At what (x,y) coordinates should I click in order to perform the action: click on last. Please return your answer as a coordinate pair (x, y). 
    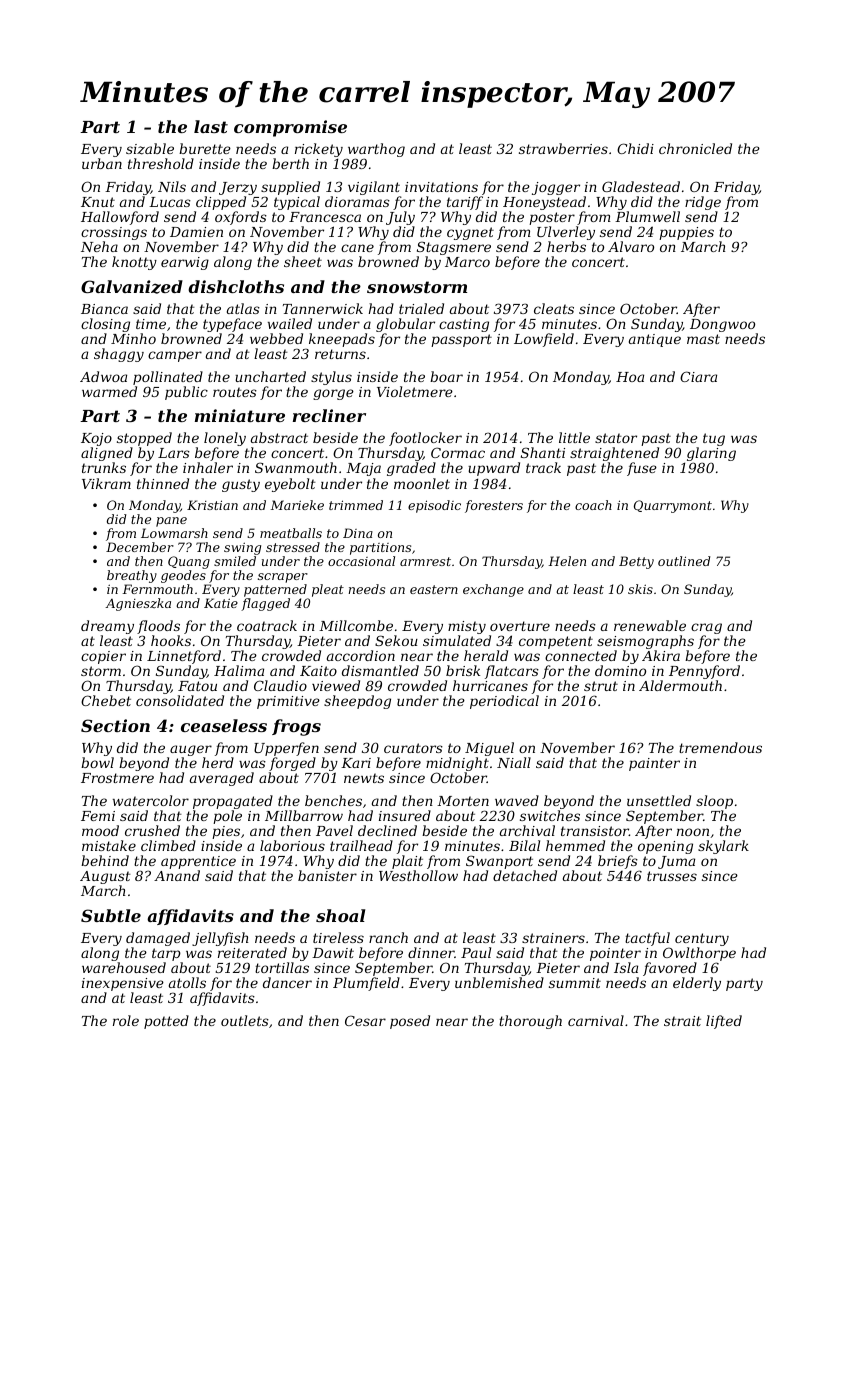
    Looking at the image, I should click on (211, 126).
